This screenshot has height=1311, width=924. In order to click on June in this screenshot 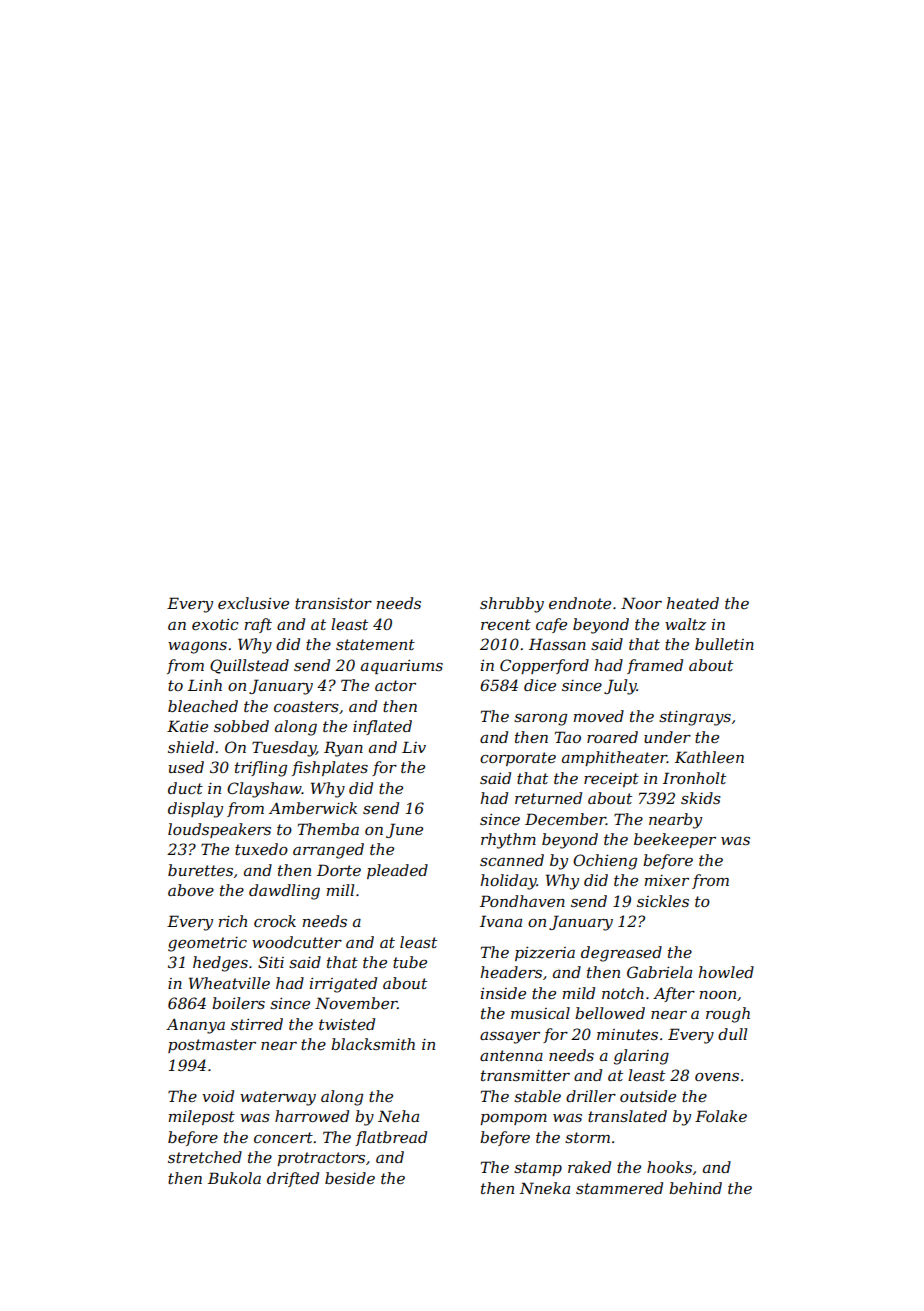, I will do `click(404, 830)`.
